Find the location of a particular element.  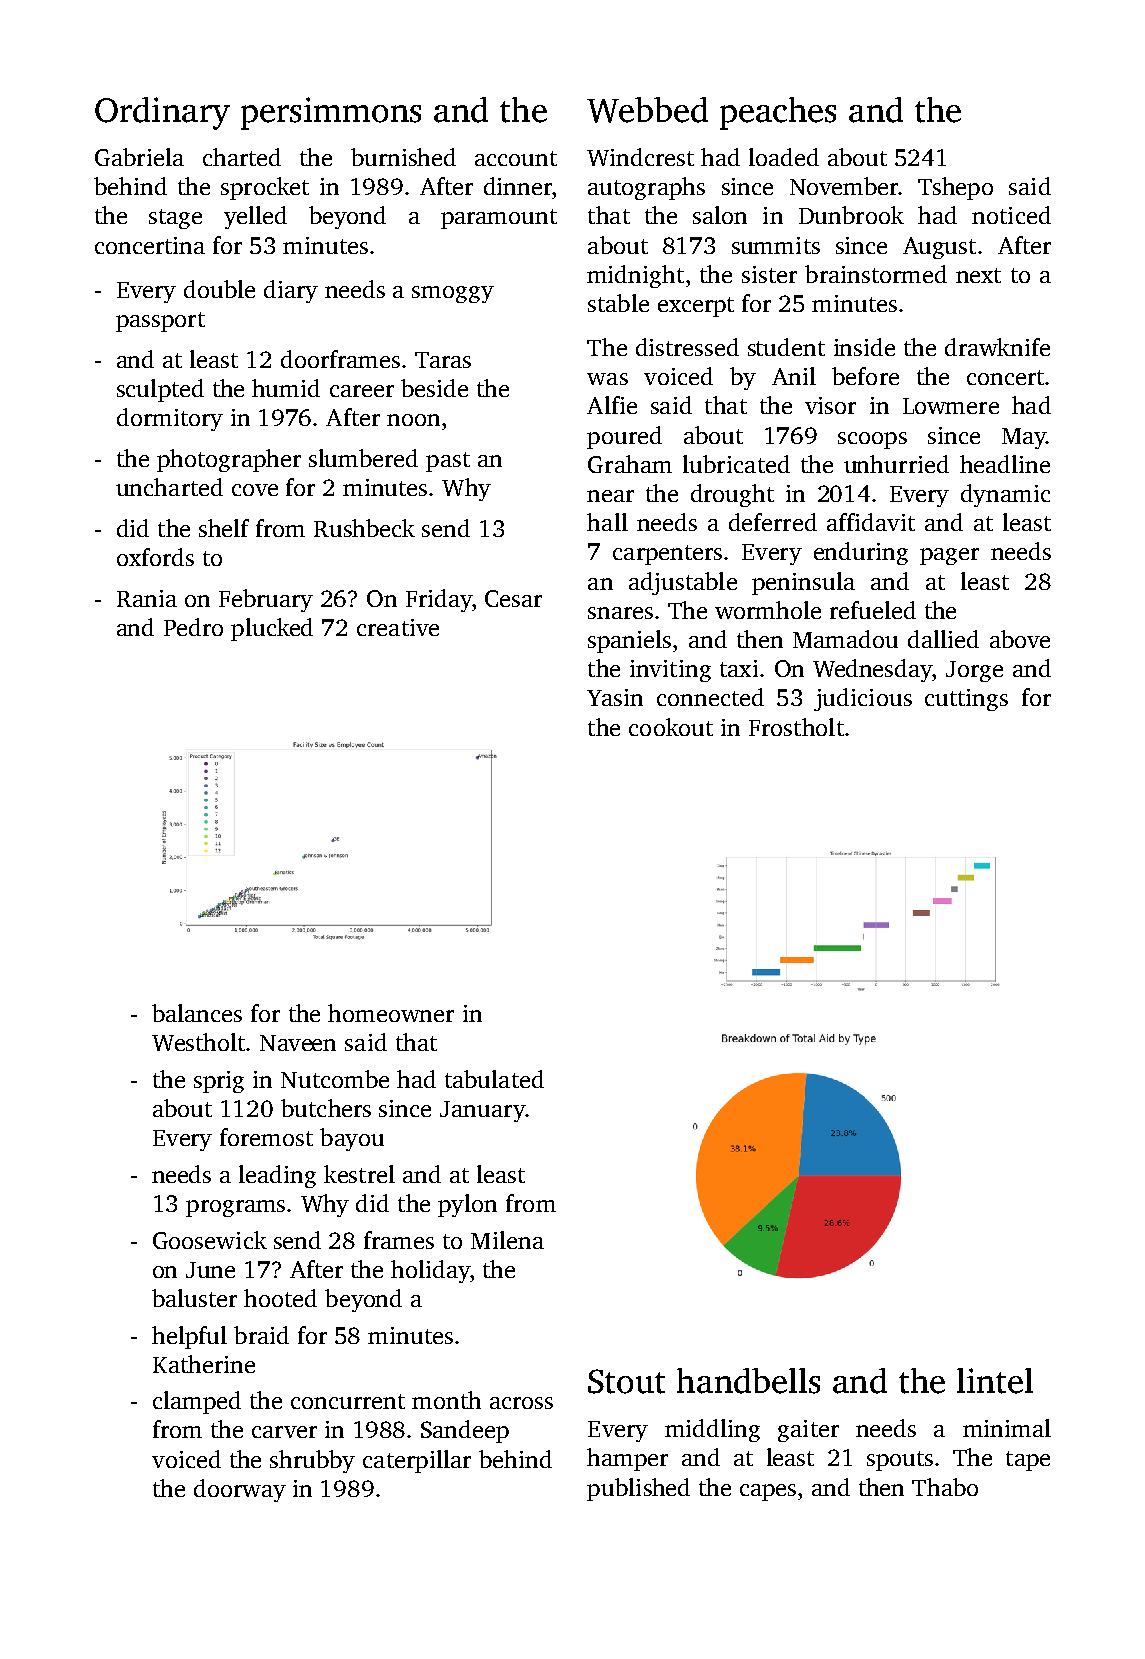

foremost is located at coordinates (266, 1137).
